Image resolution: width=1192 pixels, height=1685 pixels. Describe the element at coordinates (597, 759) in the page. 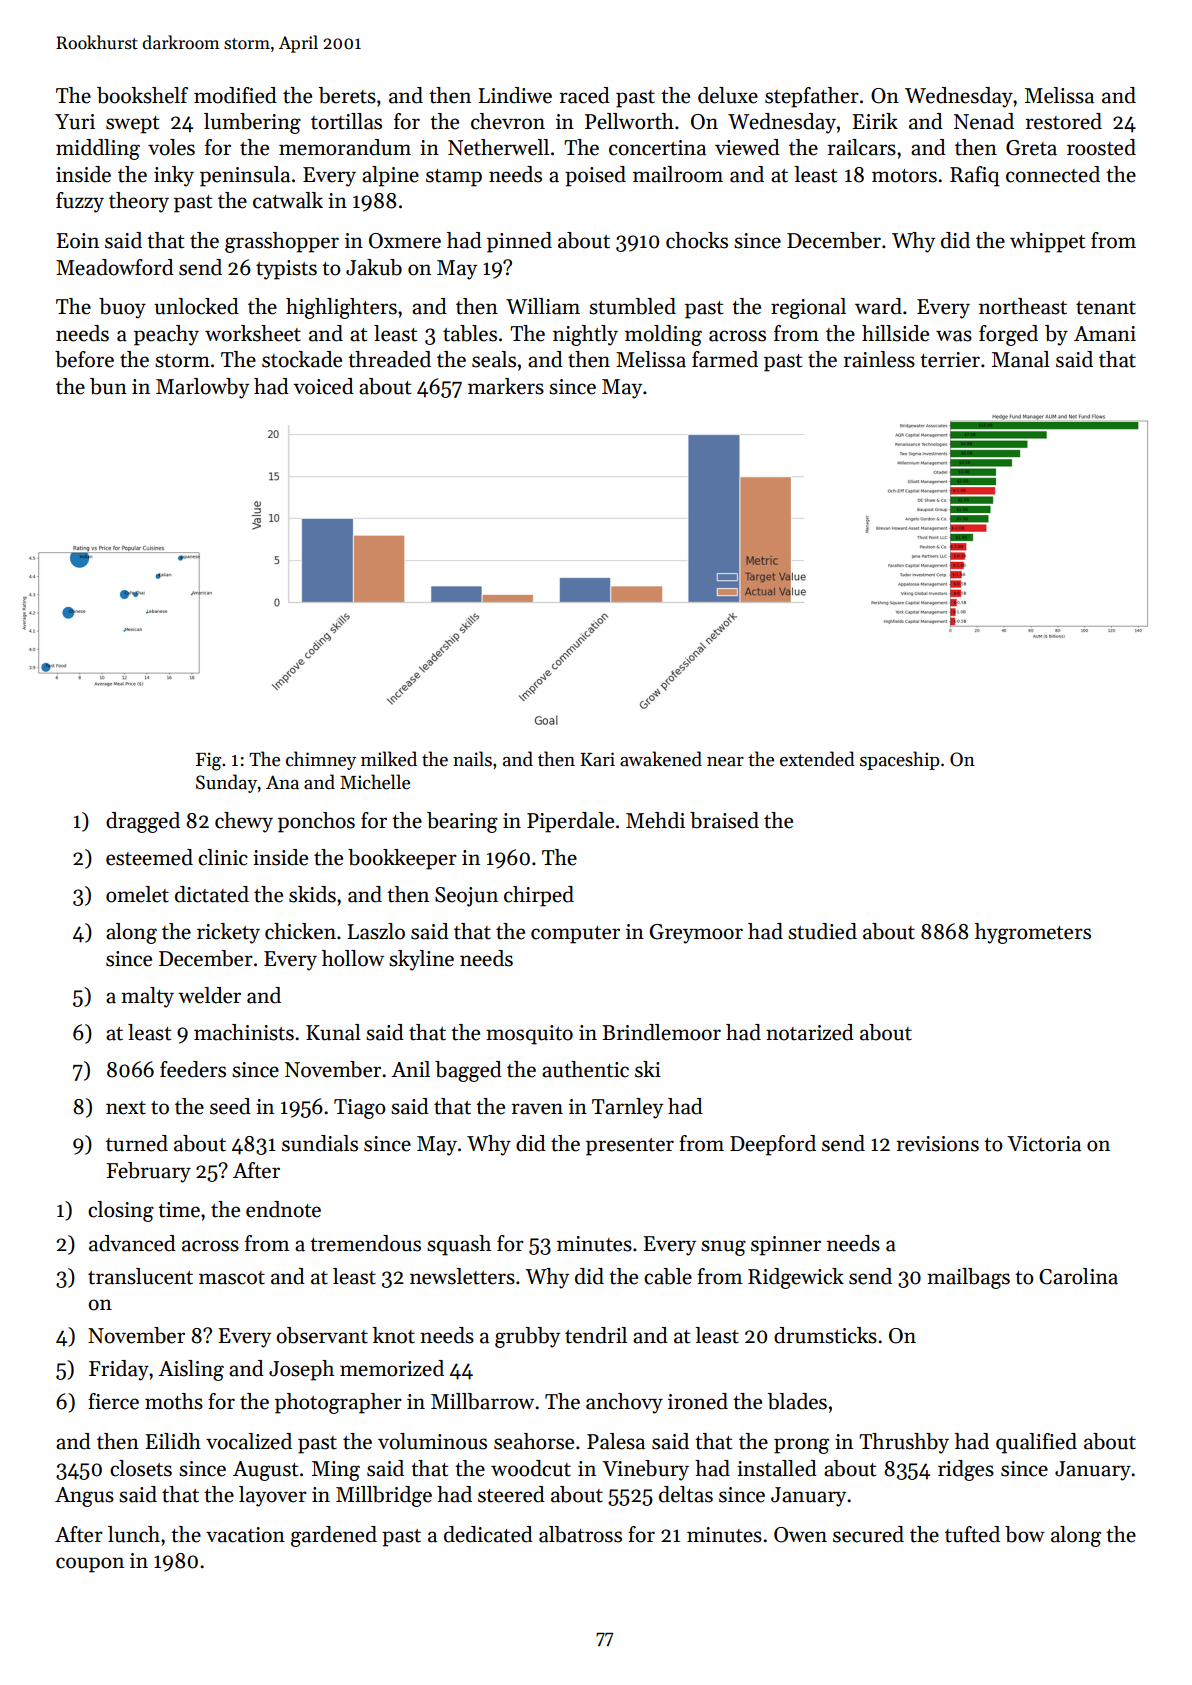

I see `Kari` at that location.
